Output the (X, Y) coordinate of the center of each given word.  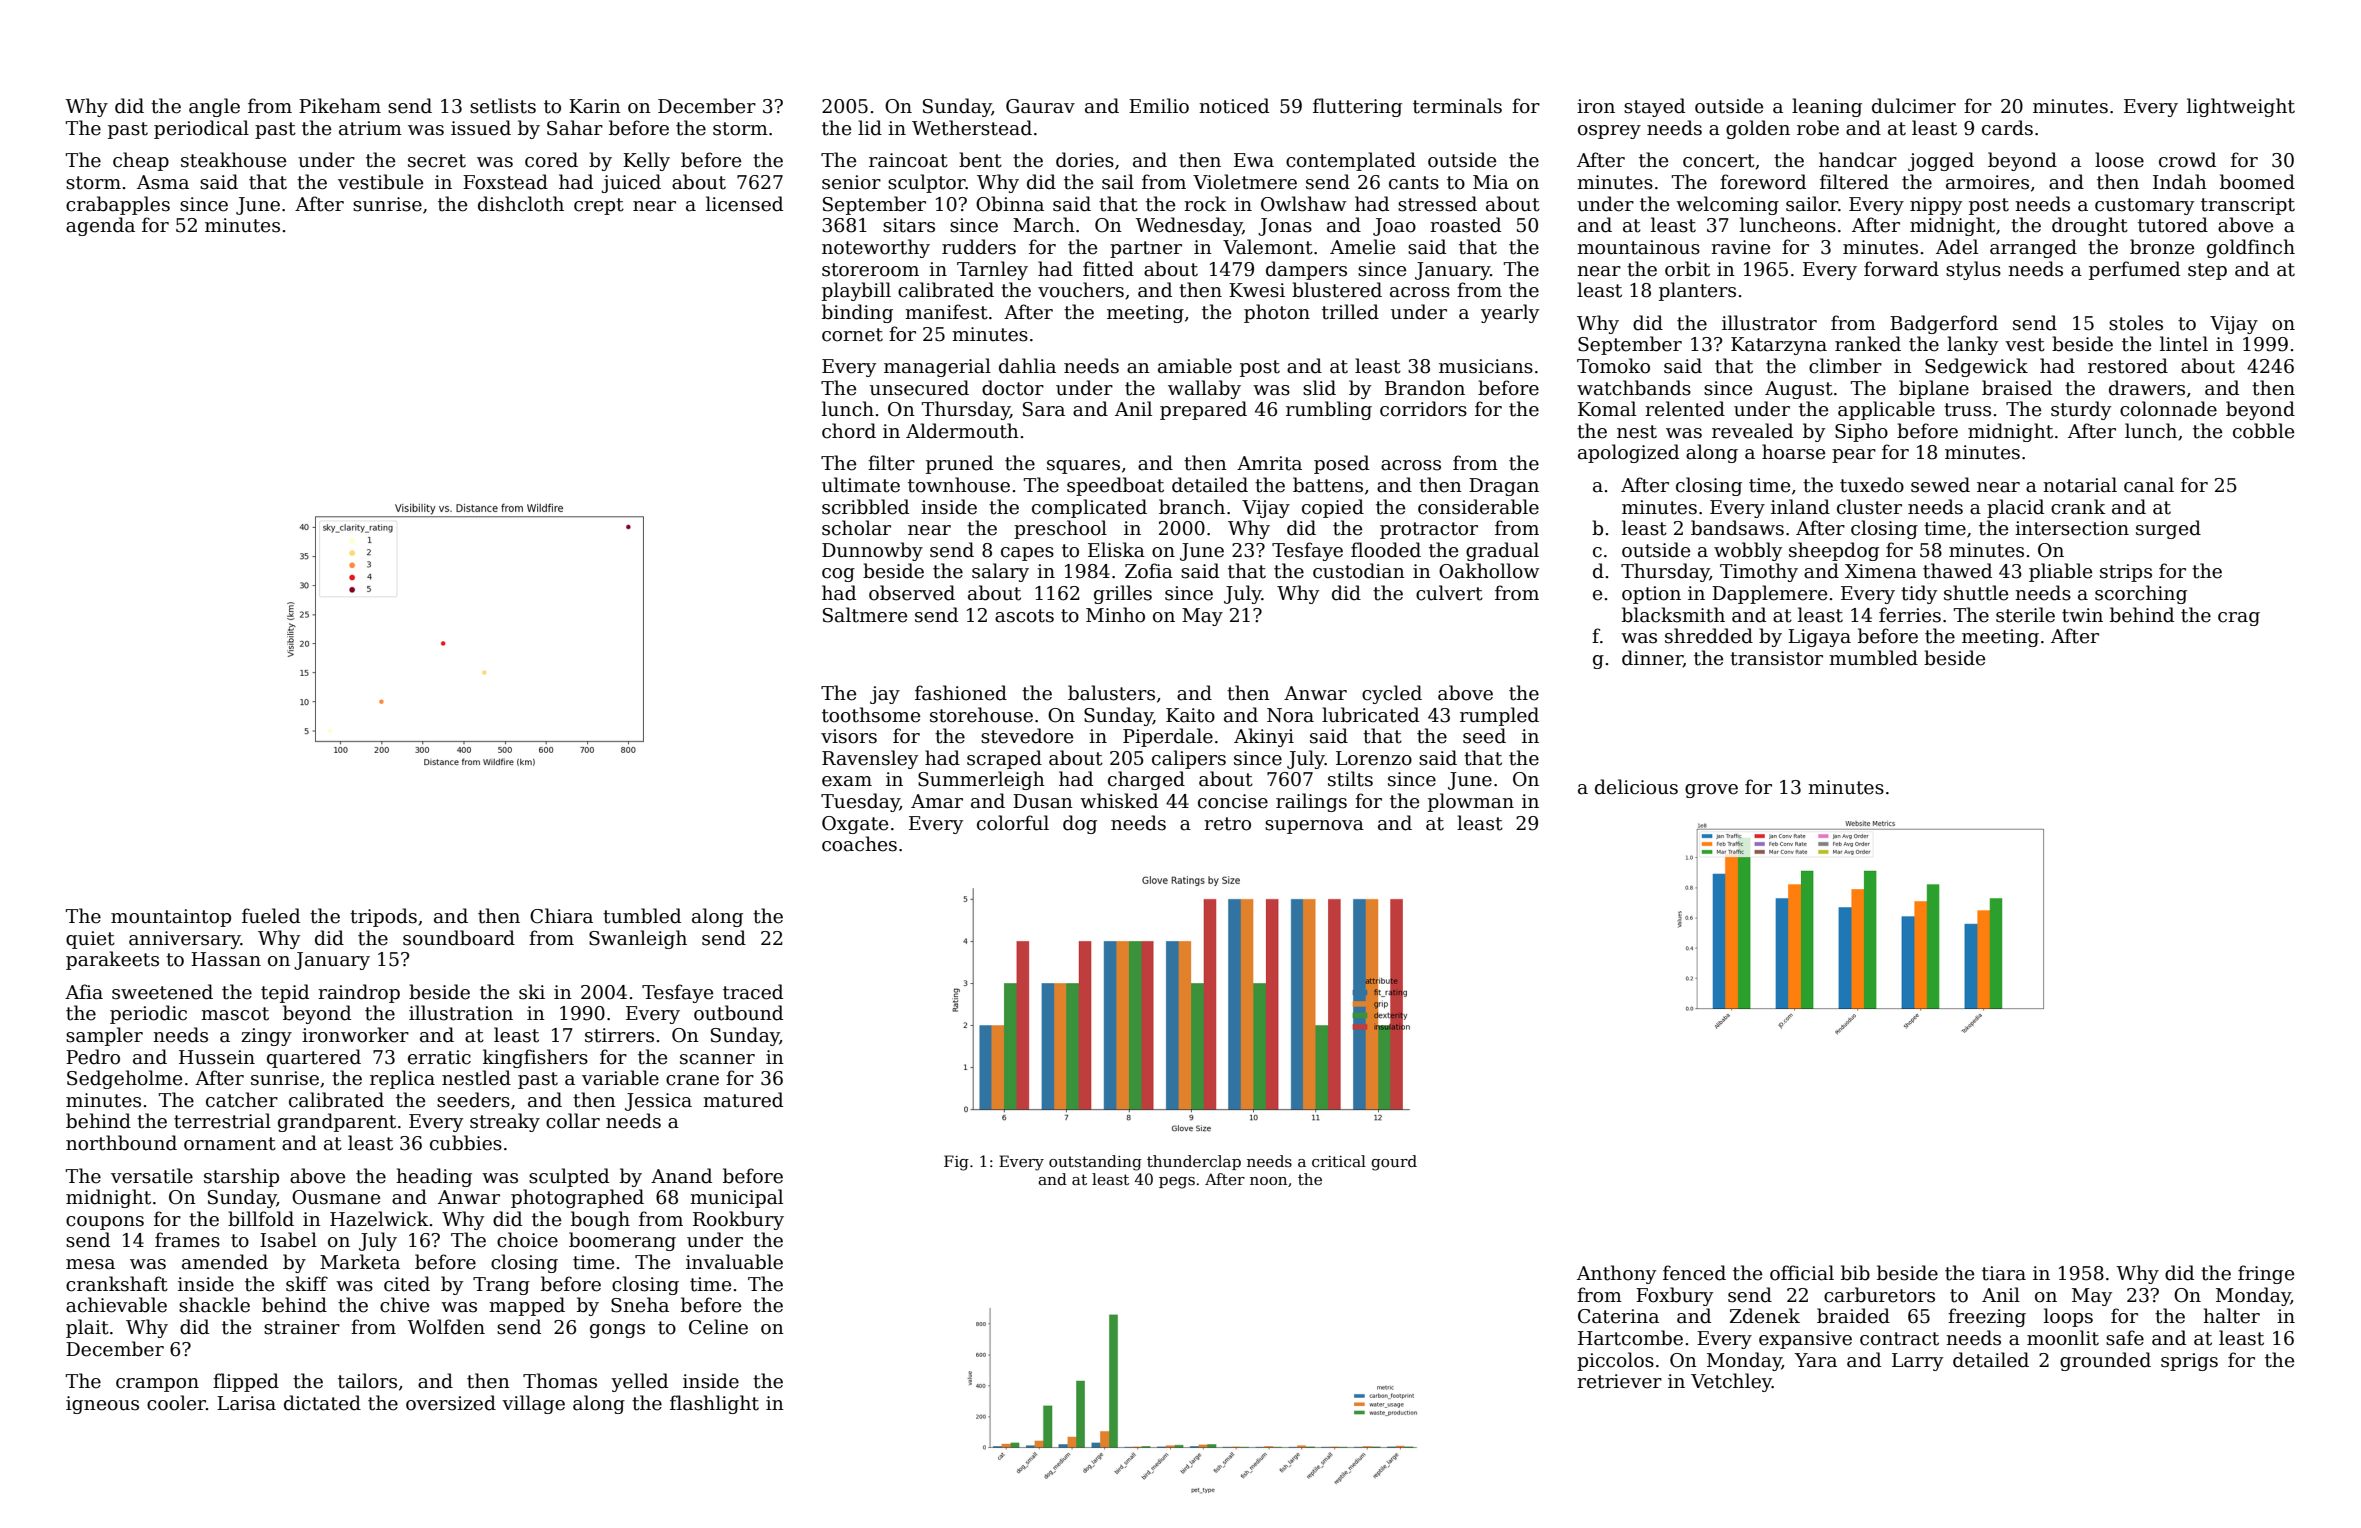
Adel (1957, 247)
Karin (595, 106)
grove (1711, 791)
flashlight (714, 1404)
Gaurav (1040, 106)
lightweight (2241, 107)
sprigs (2189, 1362)
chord (849, 431)
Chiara (561, 916)
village (533, 1404)
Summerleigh (981, 780)
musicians (1486, 366)
